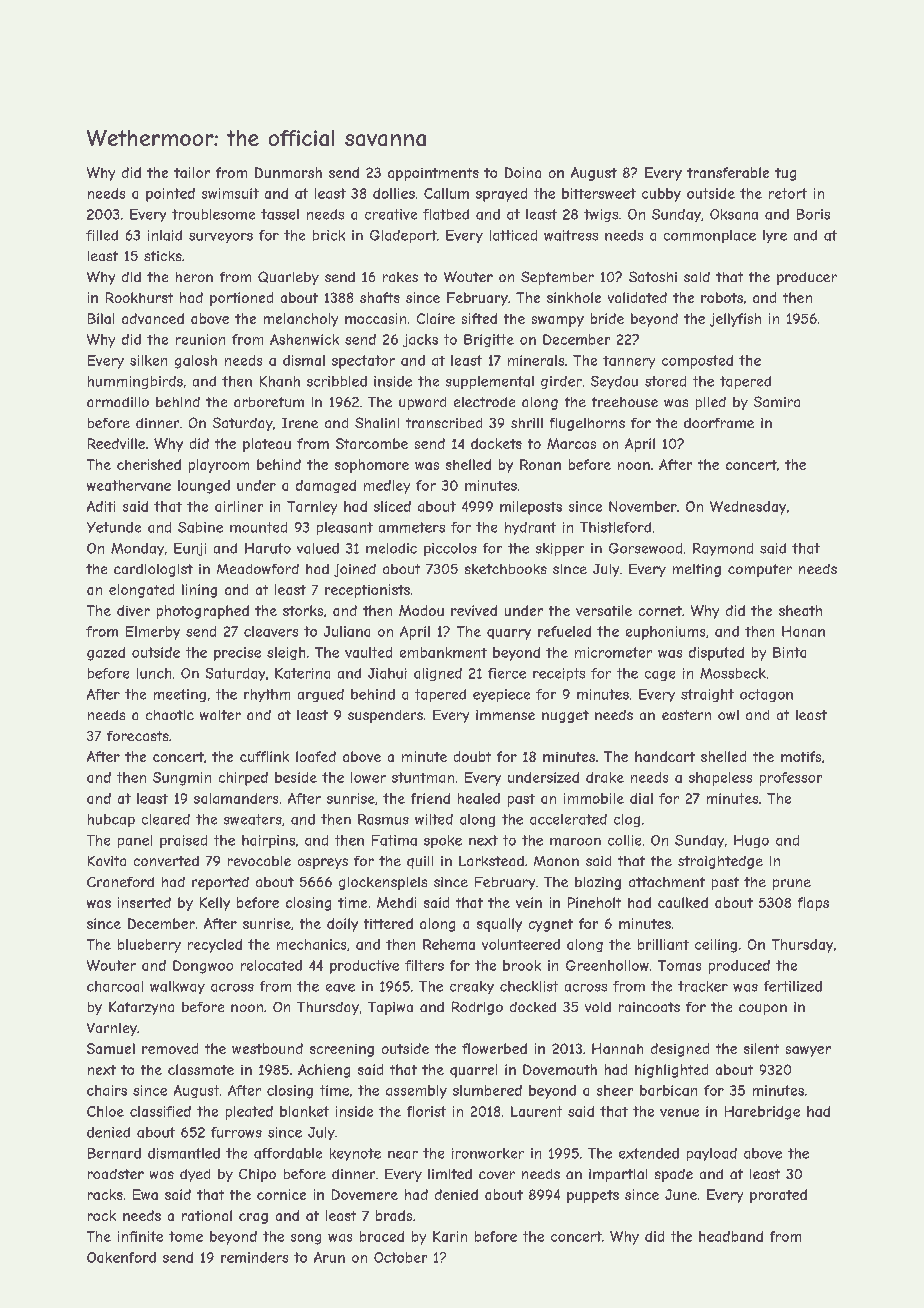 Image resolution: width=924 pixels, height=1308 pixels. Describe the element at coordinates (785, 174) in the screenshot. I see `tug` at that location.
